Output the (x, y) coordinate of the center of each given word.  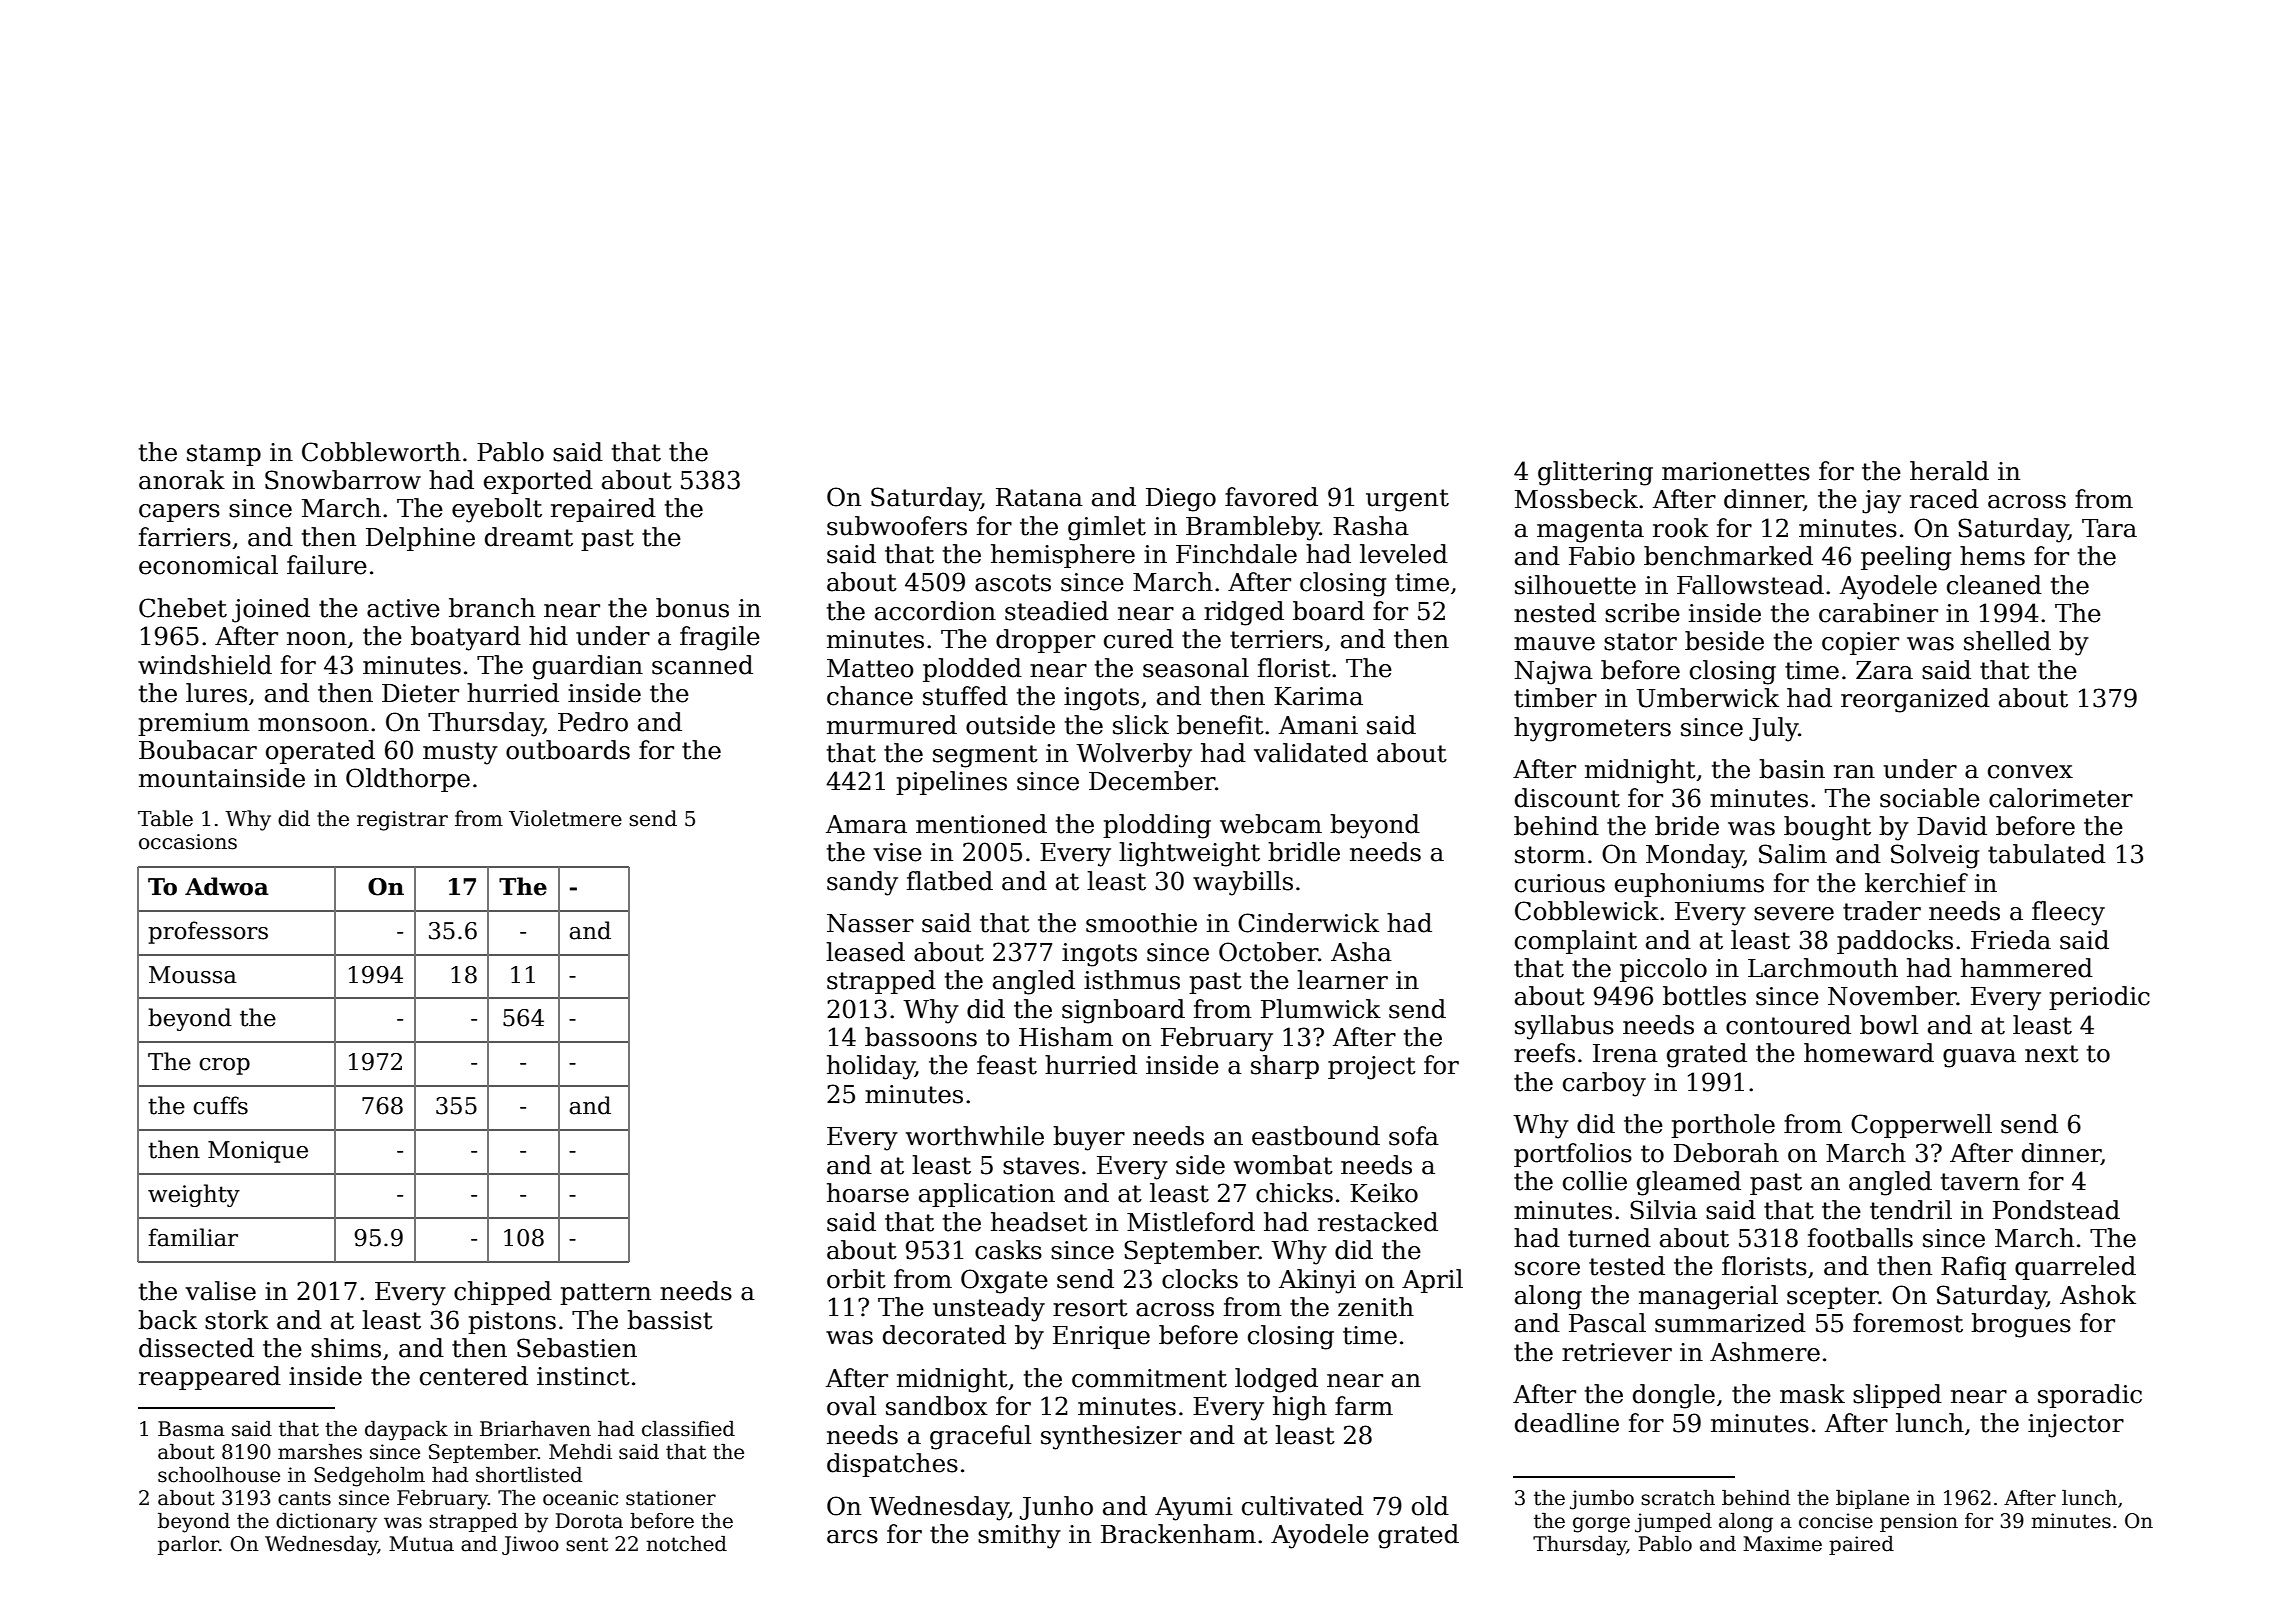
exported (538, 482)
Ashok (2098, 1295)
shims (346, 1348)
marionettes (1736, 471)
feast (1007, 1065)
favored (1271, 497)
